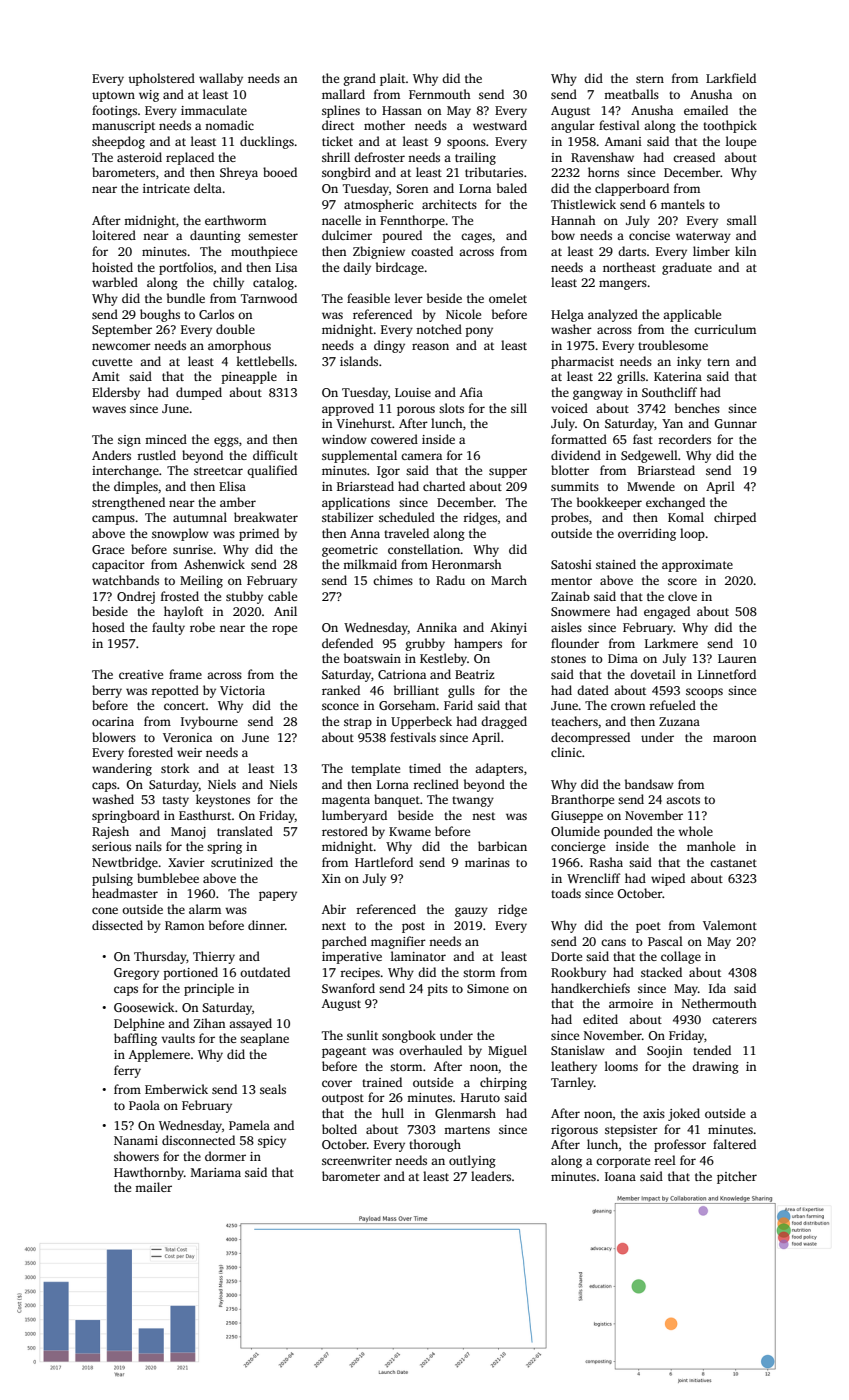 The image size is (849, 1400). I want to click on ranked, so click(341, 690).
